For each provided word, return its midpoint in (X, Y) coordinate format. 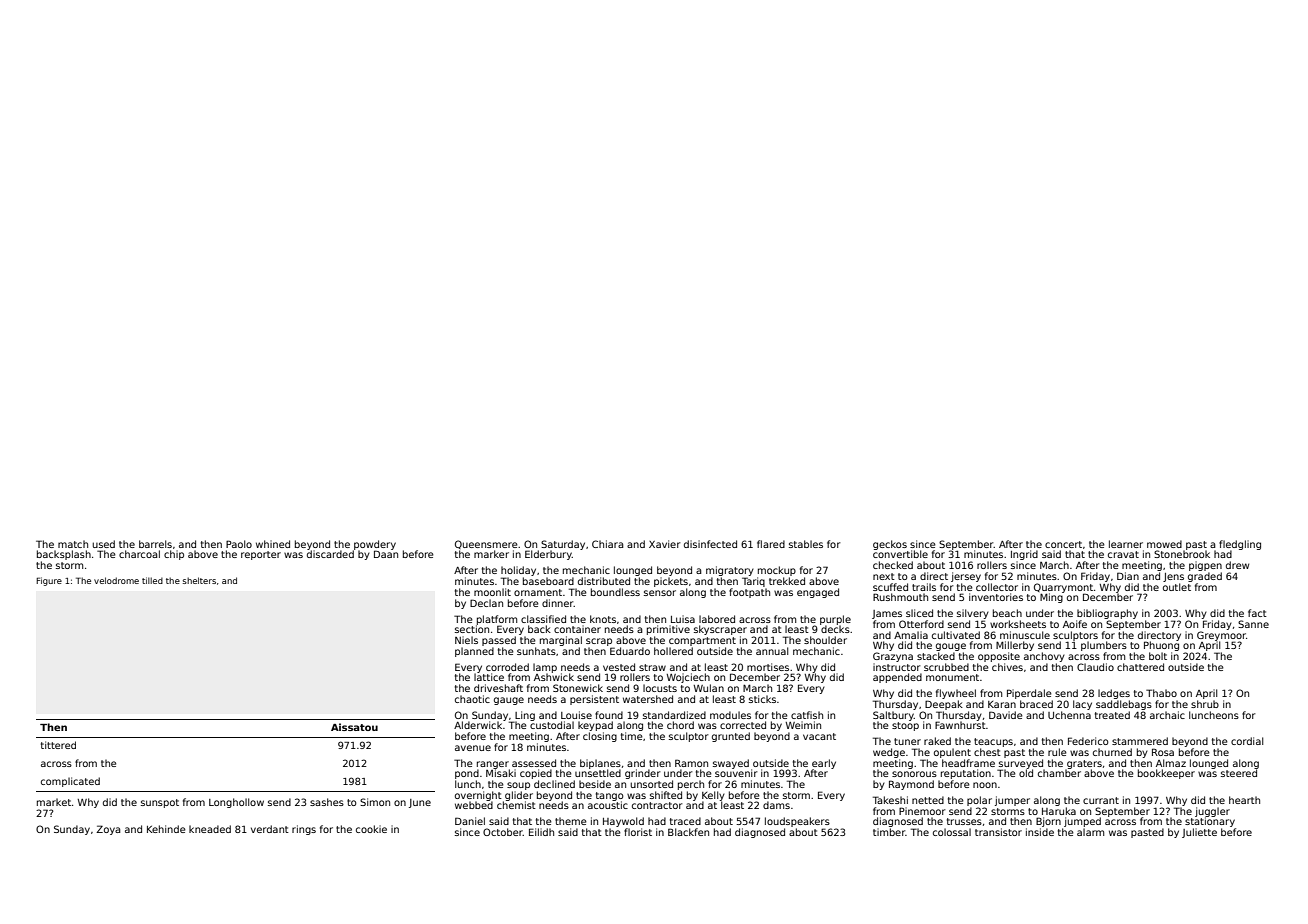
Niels (466, 640)
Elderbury (548, 555)
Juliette (1199, 833)
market (54, 802)
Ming (1051, 598)
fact (1257, 613)
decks (835, 629)
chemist (516, 805)
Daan (386, 554)
